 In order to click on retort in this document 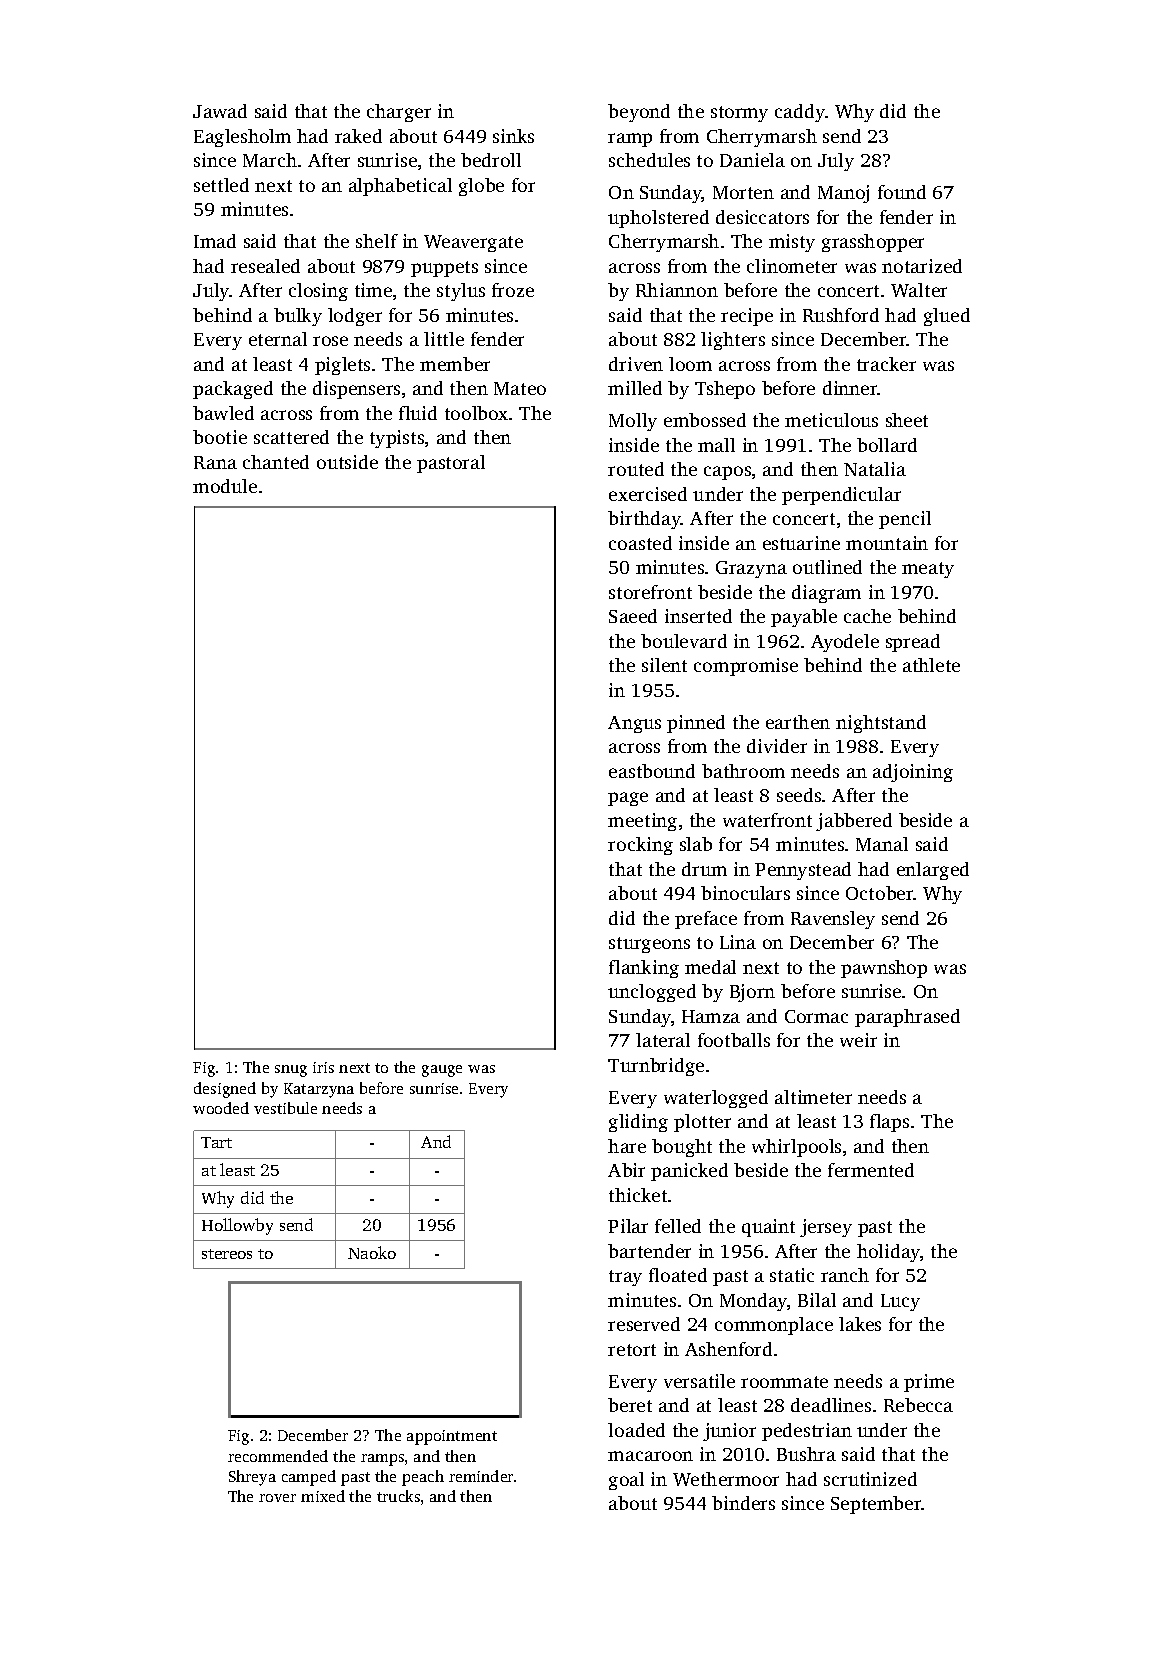, I will do `click(632, 1350)`.
